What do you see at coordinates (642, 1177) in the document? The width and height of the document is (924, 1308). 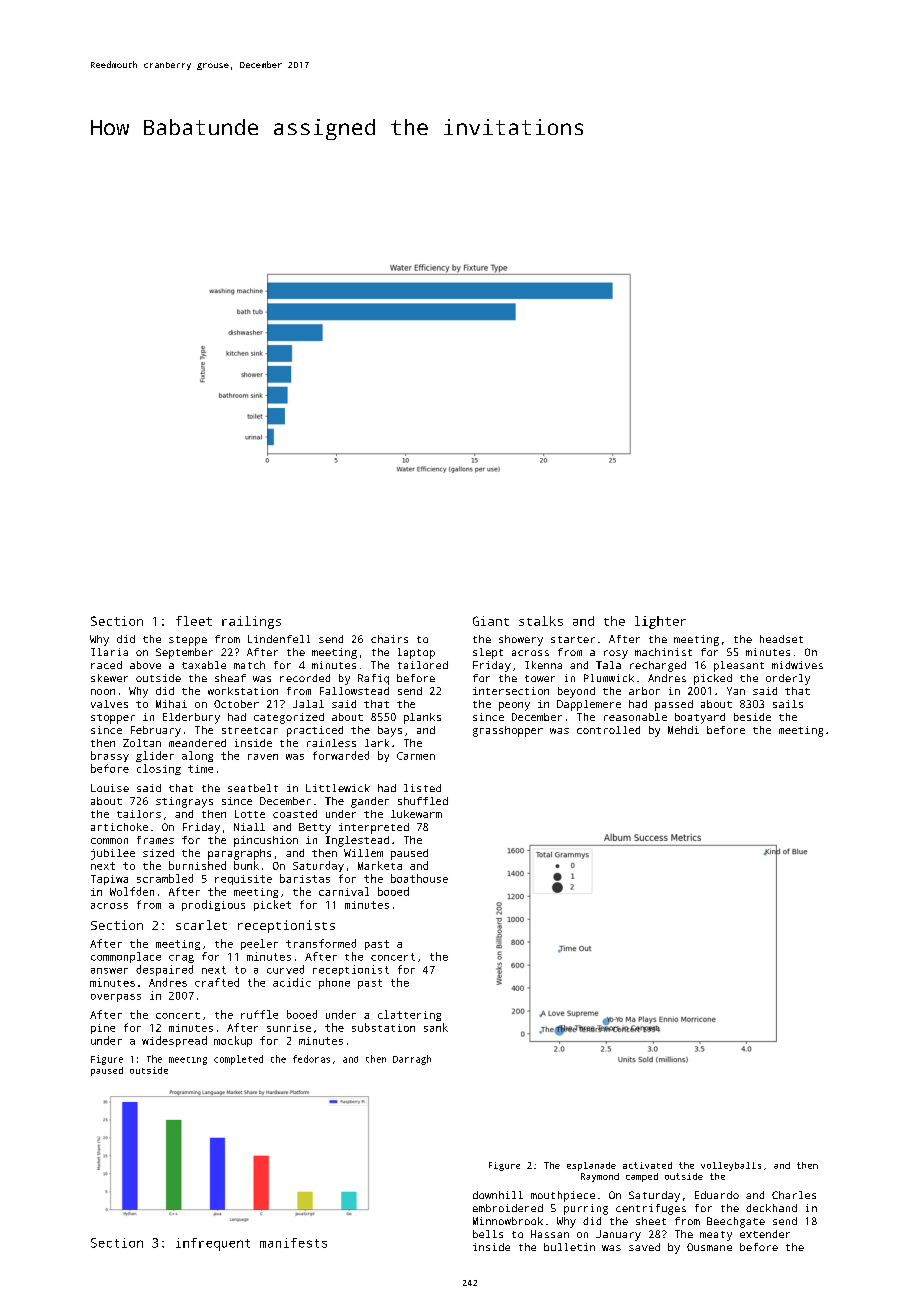 I see `camped` at bounding box center [642, 1177].
